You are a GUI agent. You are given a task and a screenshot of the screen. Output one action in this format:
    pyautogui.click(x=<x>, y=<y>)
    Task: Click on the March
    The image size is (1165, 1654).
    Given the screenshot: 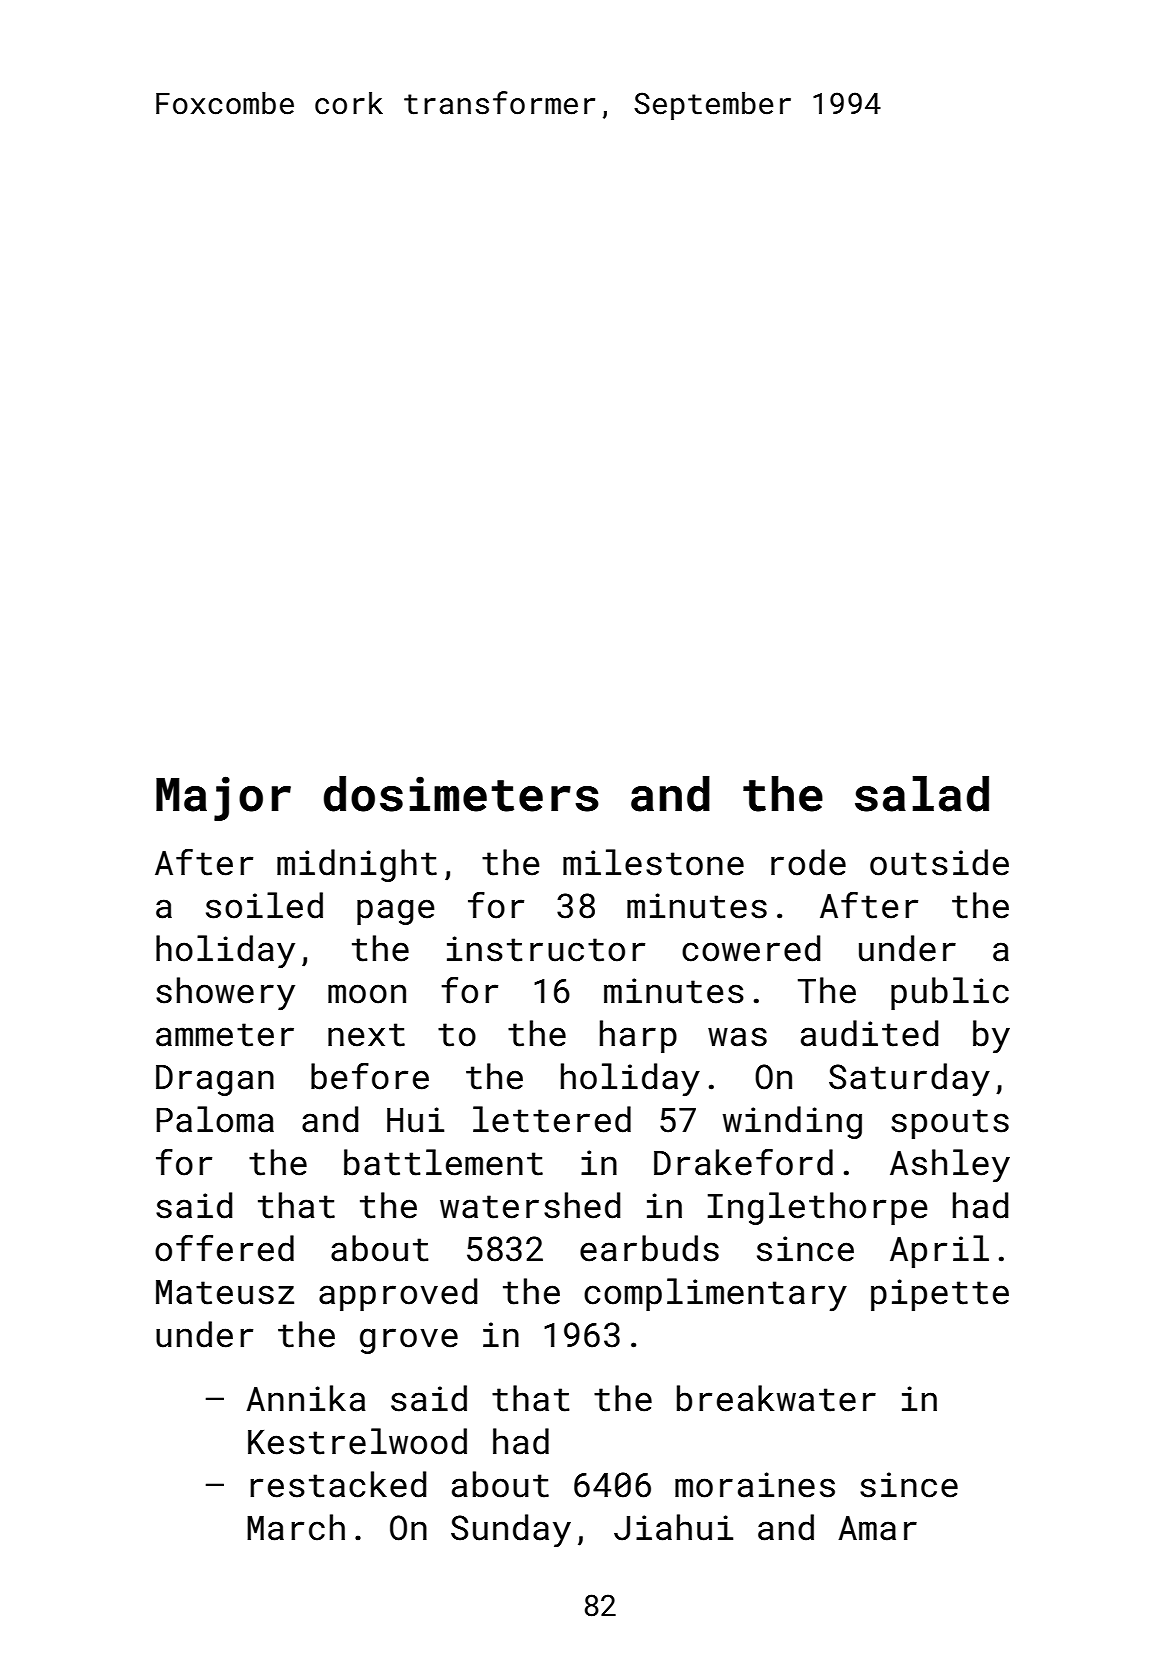 What is the action you would take?
    pyautogui.click(x=296, y=1527)
